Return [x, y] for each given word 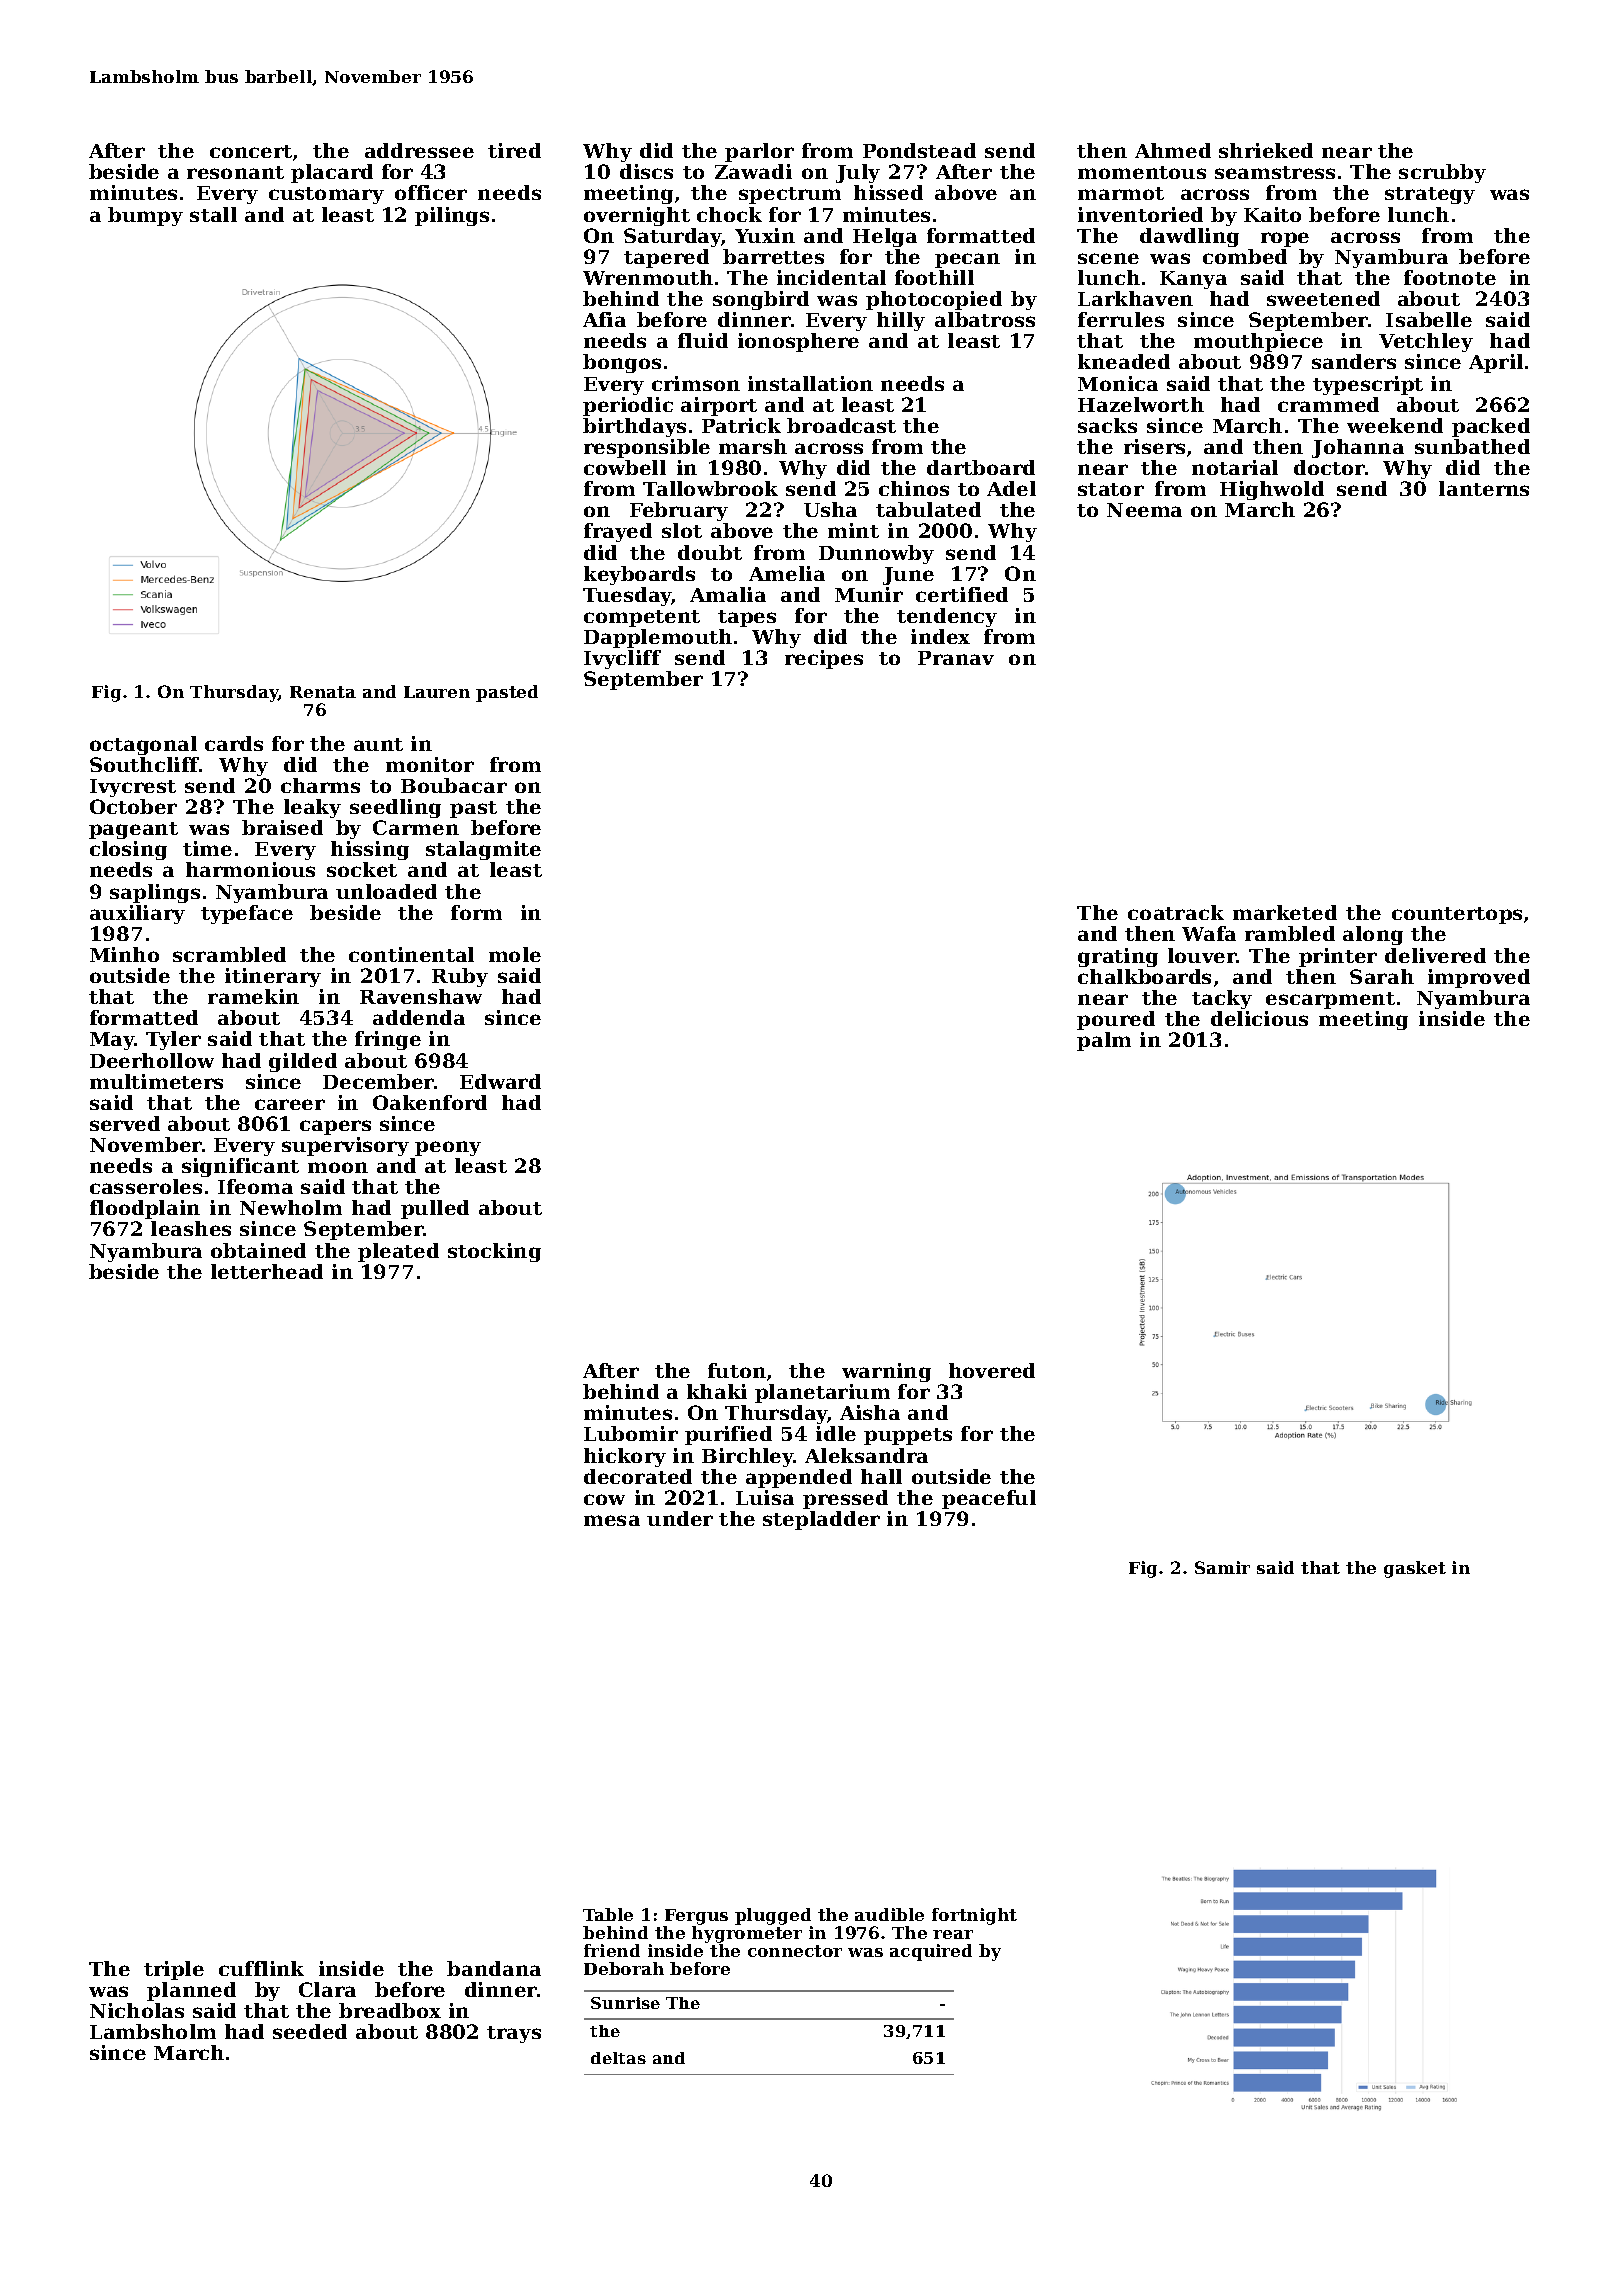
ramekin [253, 996]
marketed [1285, 912]
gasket [1415, 1569]
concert [251, 151]
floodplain [145, 1209]
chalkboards [1144, 976]
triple [174, 1970]
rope [1285, 239]
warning [886, 1372]
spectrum [790, 195]
